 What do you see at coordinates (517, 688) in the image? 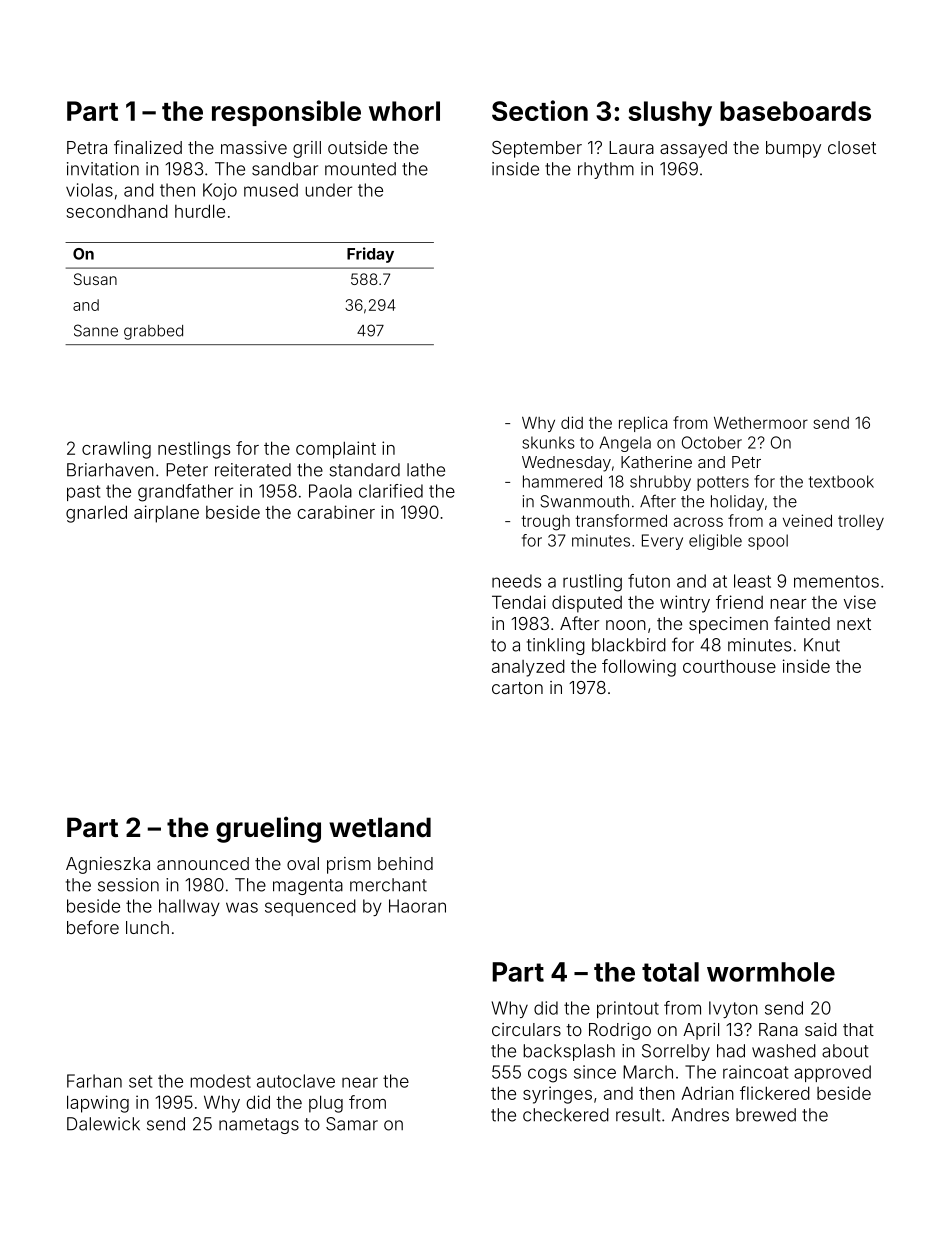
I see `carton` at bounding box center [517, 688].
